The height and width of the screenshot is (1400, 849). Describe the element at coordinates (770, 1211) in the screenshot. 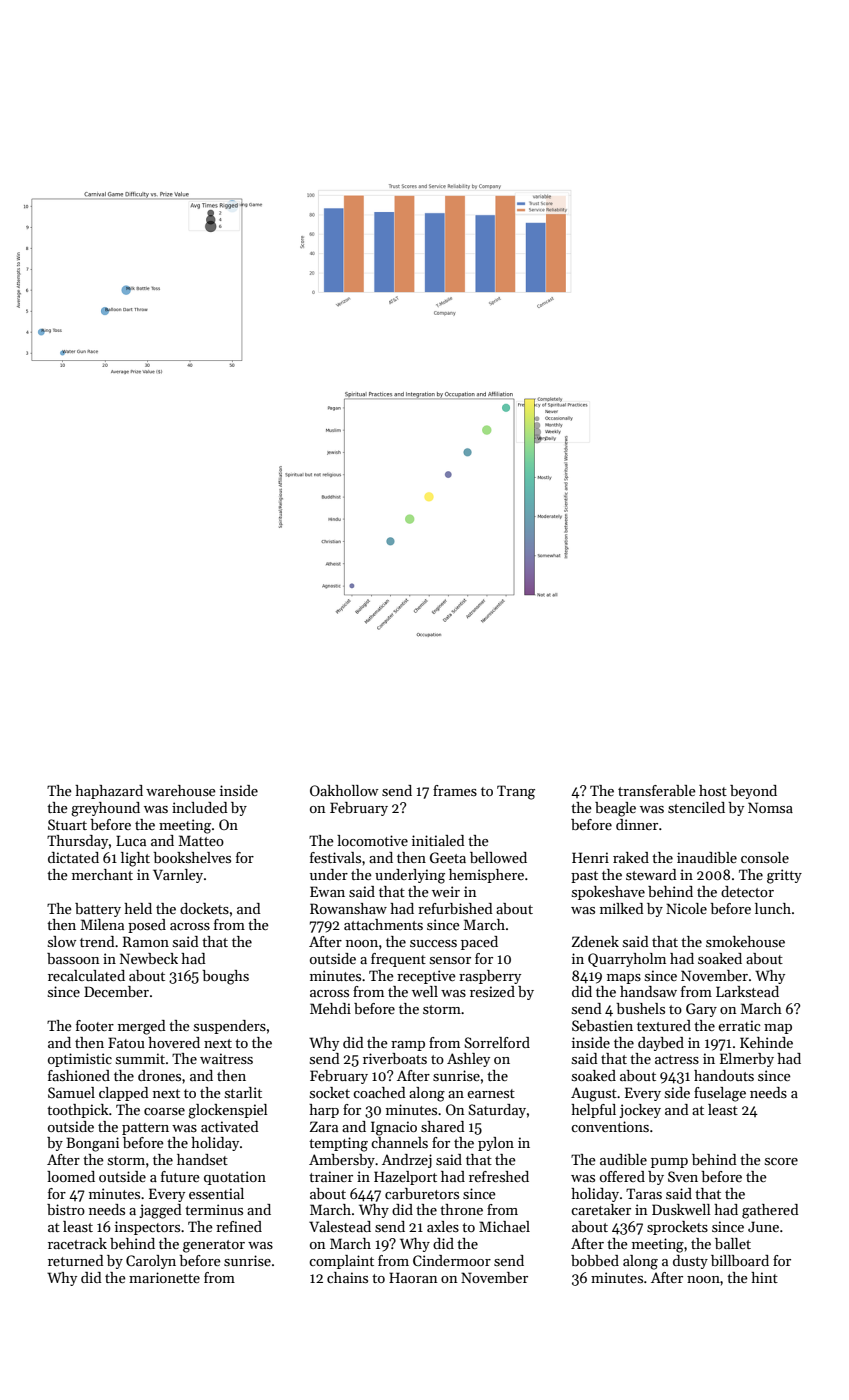

I see `gathered` at that location.
